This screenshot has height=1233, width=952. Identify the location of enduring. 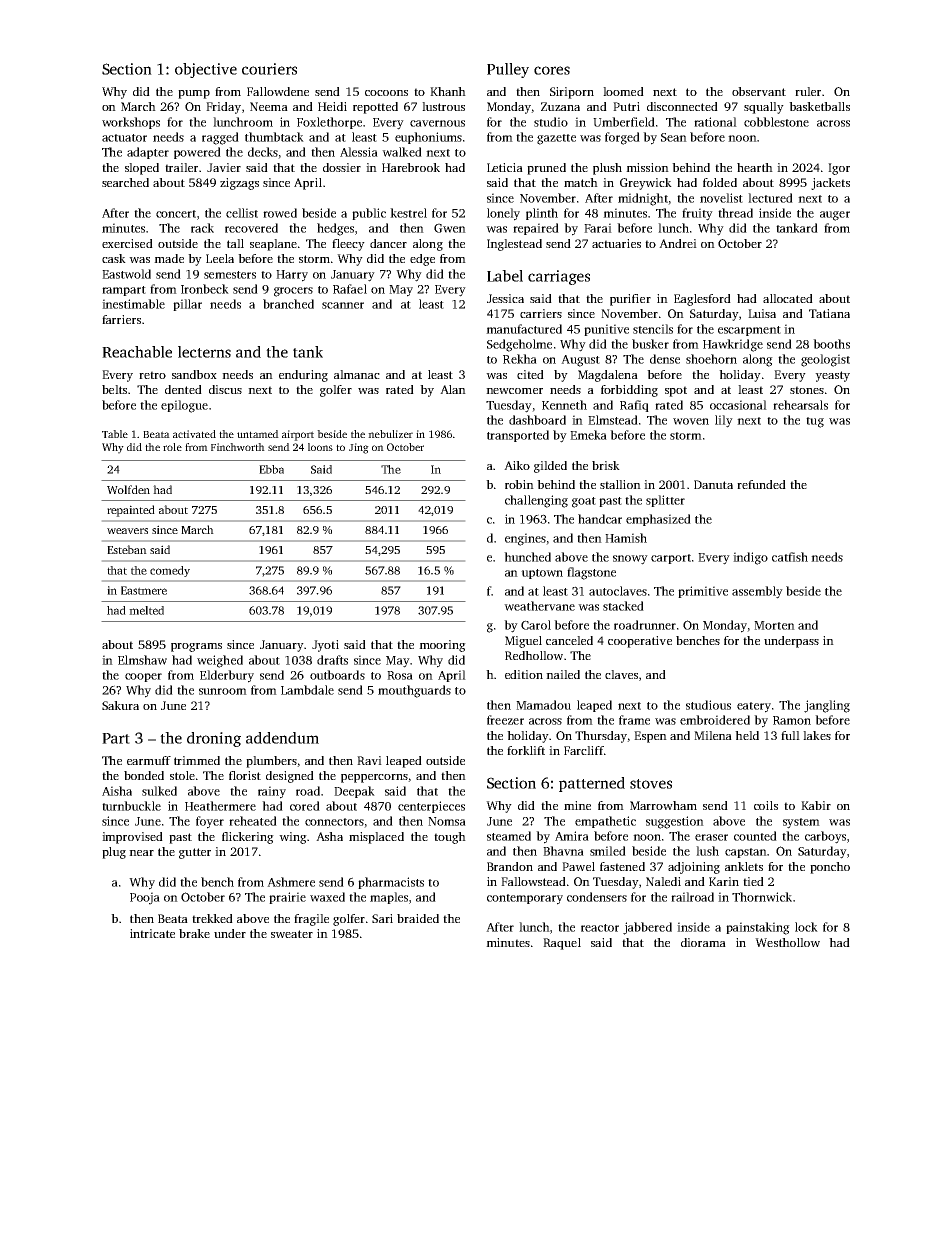
(303, 376).
